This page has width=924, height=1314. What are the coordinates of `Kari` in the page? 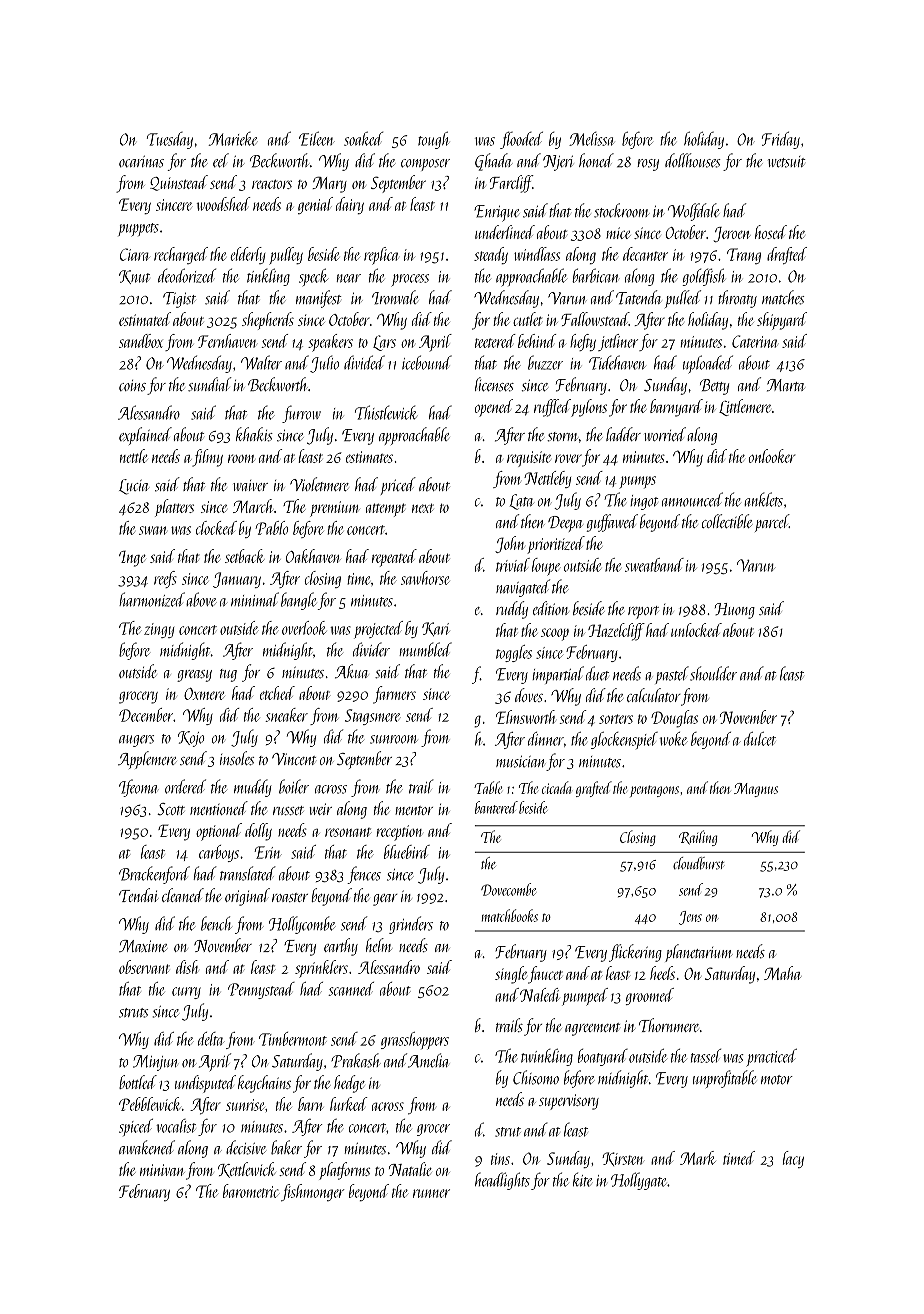 It's located at (436, 629).
